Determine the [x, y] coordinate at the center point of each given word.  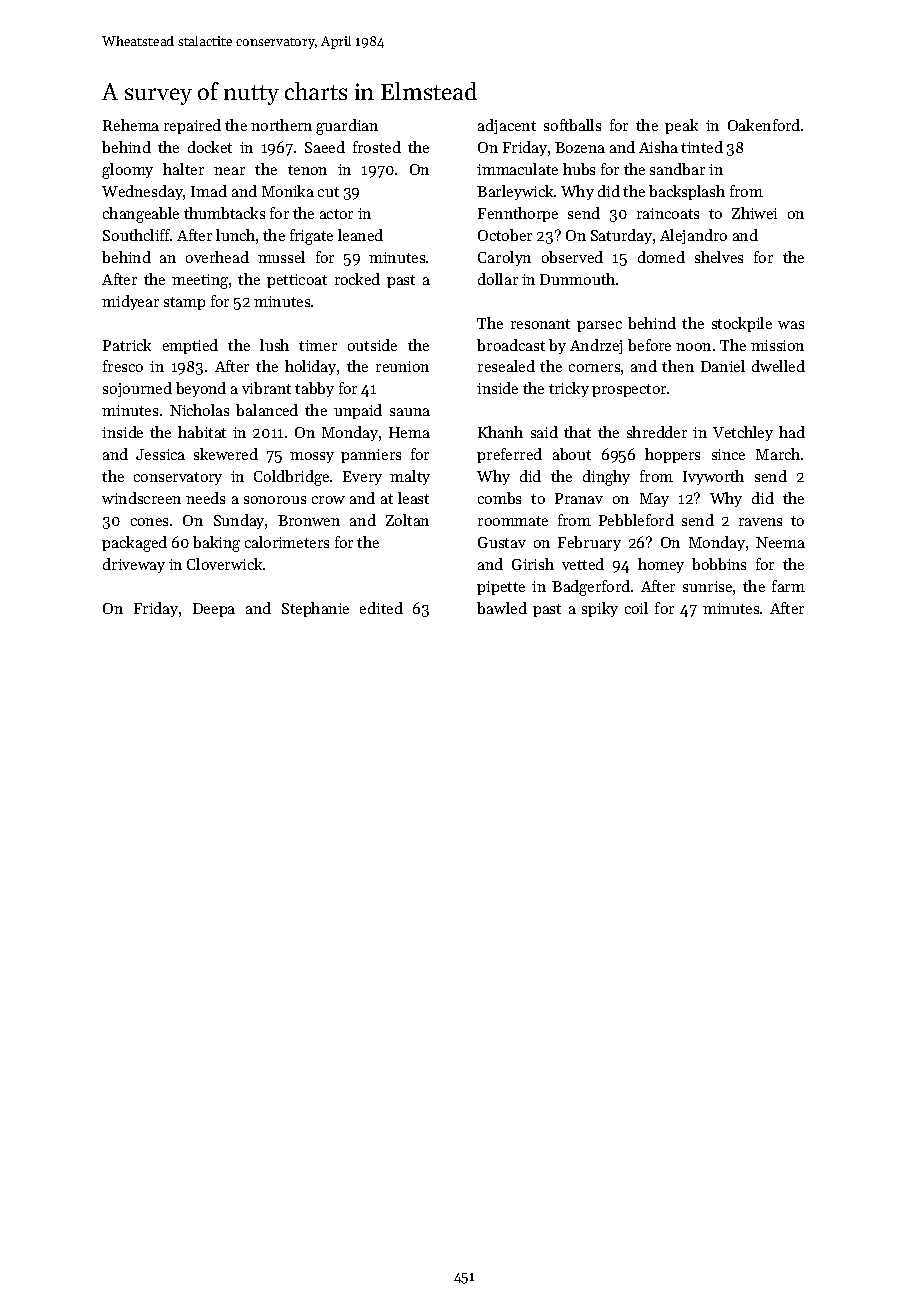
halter [183, 169]
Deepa [214, 610]
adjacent [507, 126]
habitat [202, 432]
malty [410, 477]
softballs [572, 125]
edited [381, 608]
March [778, 454]
